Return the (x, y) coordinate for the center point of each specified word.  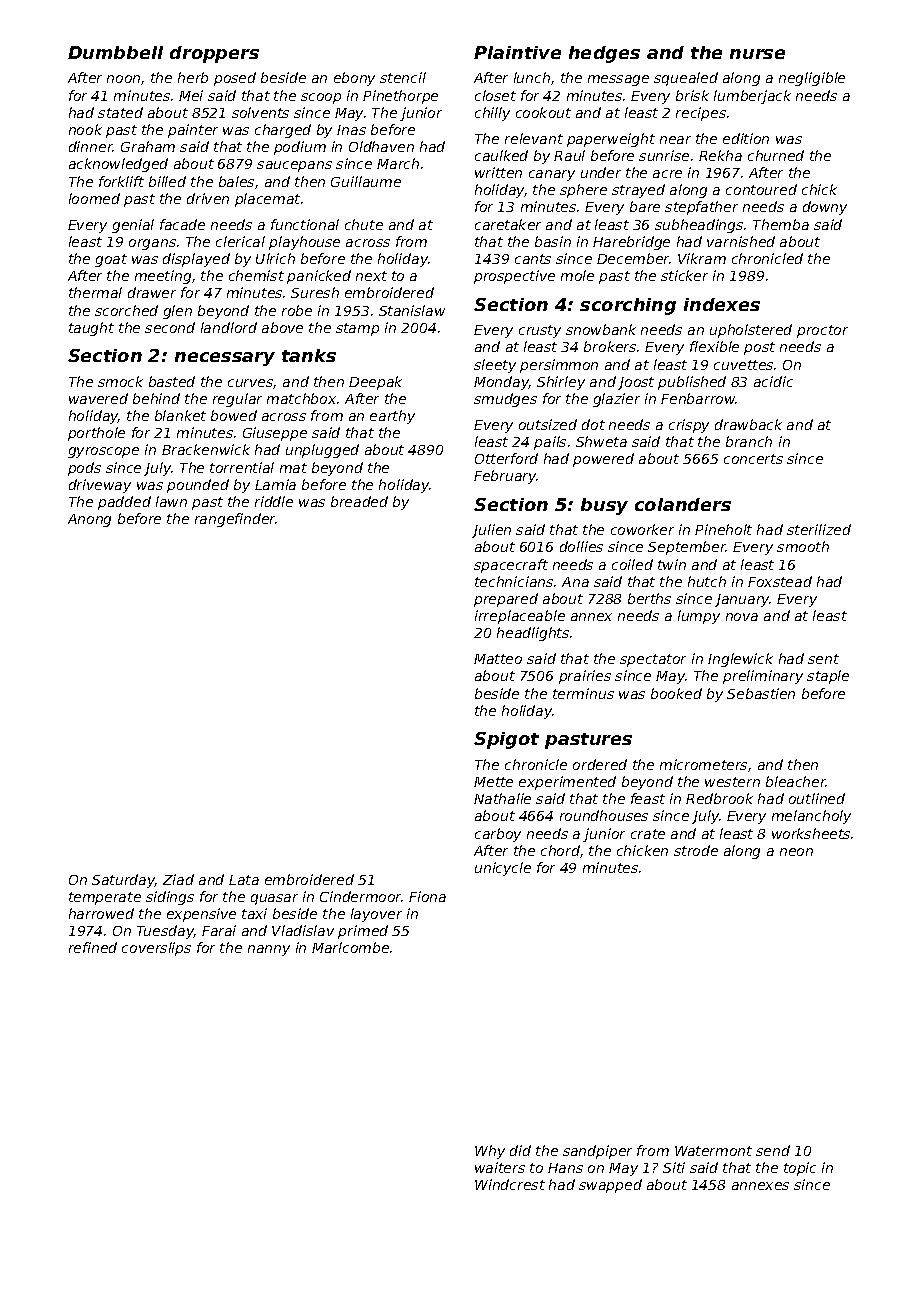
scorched (126, 310)
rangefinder (235, 520)
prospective (514, 277)
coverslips (156, 949)
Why (490, 1152)
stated (120, 112)
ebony (354, 79)
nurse (757, 54)
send (773, 1150)
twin (672, 564)
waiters (500, 1167)
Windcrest (510, 1184)
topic (800, 1169)
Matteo (498, 659)
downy (825, 208)
